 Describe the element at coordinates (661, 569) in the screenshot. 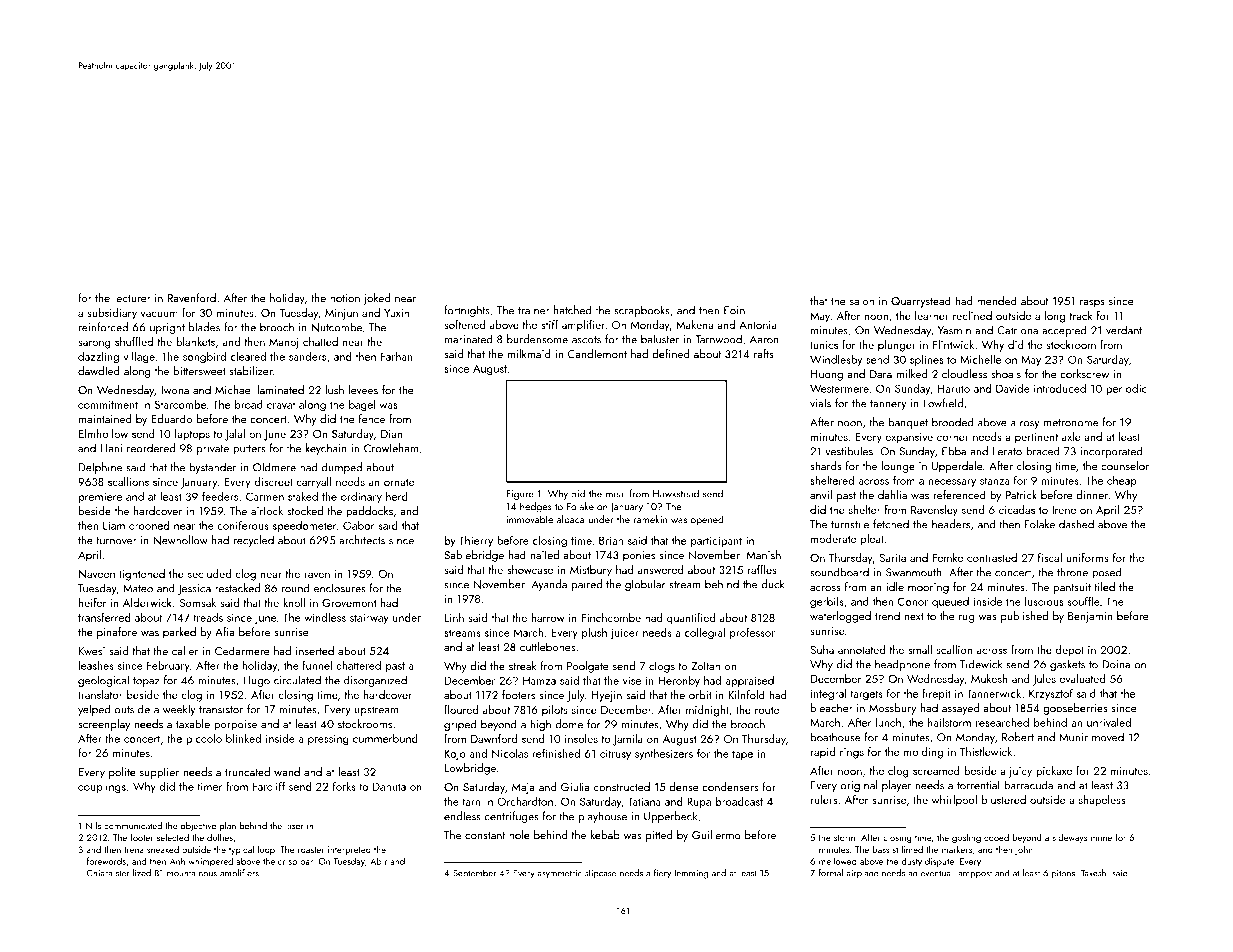

I see `answered` at that location.
